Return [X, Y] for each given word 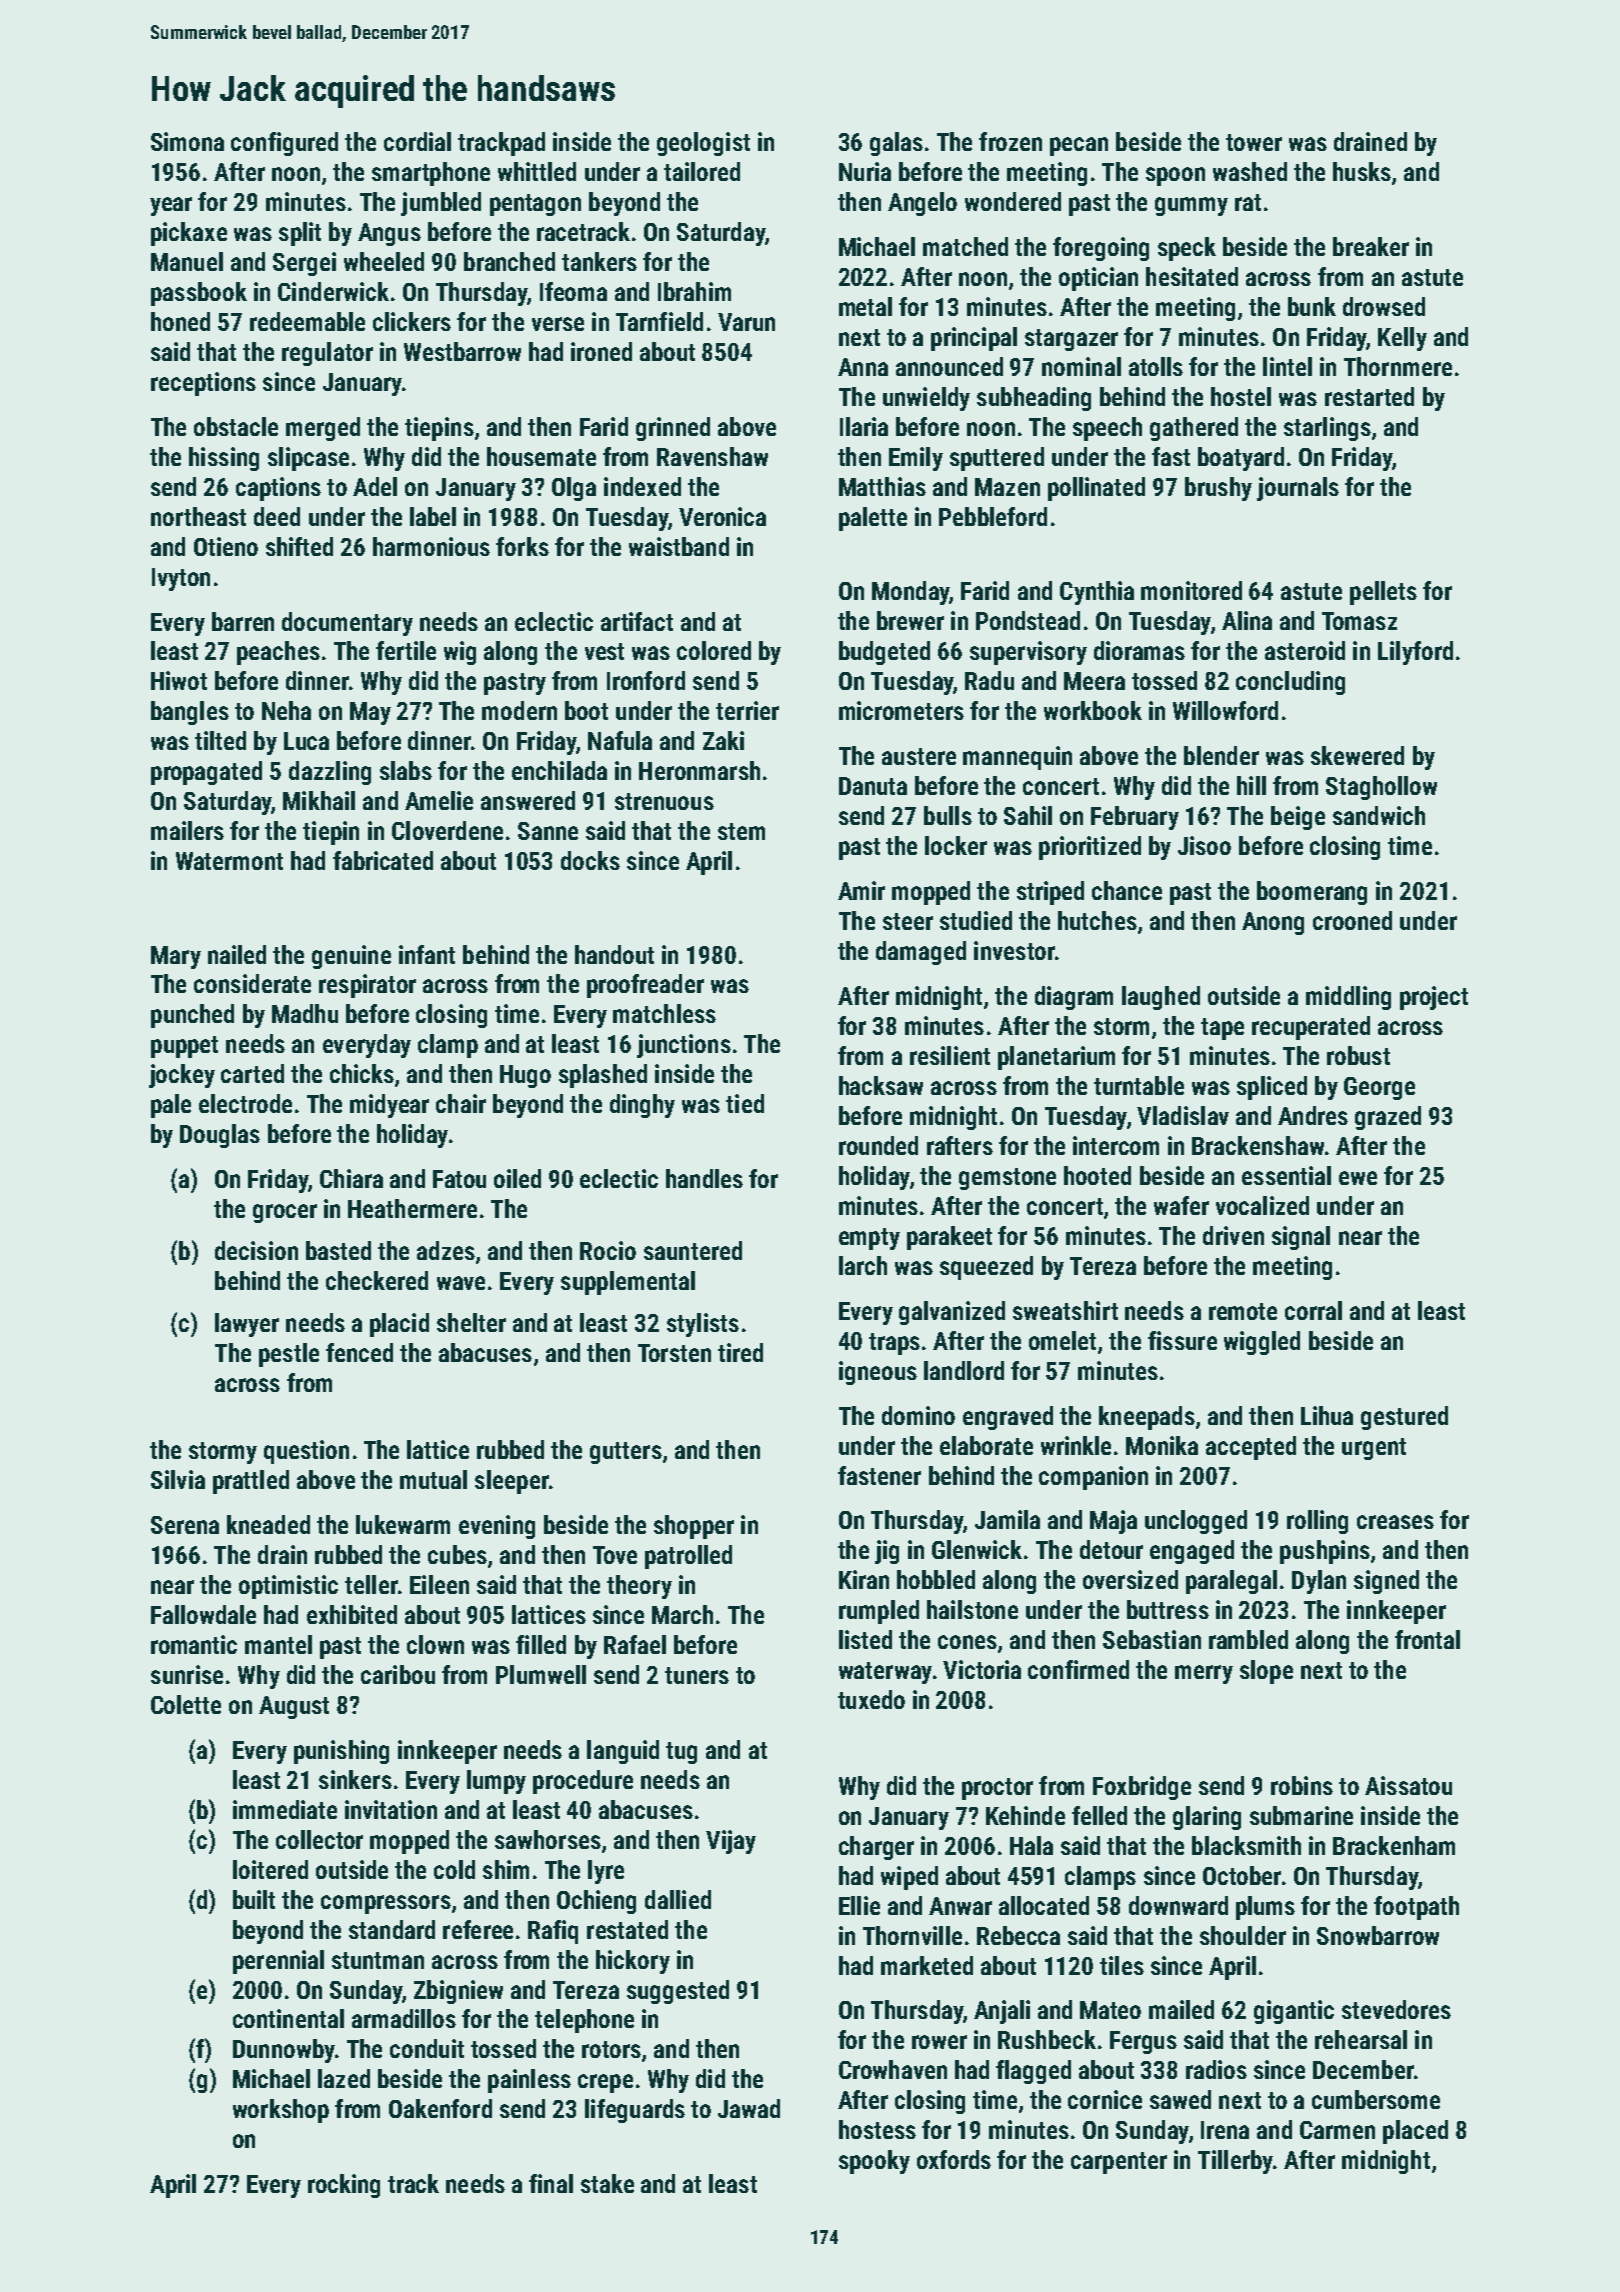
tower [1254, 142]
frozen [1010, 141]
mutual [433, 1479]
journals [1298, 489]
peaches [278, 653]
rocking [344, 2186]
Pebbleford [993, 516]
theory [639, 1587]
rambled [1248, 1639]
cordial [417, 141]
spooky [874, 2162]
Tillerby [1235, 2162]
